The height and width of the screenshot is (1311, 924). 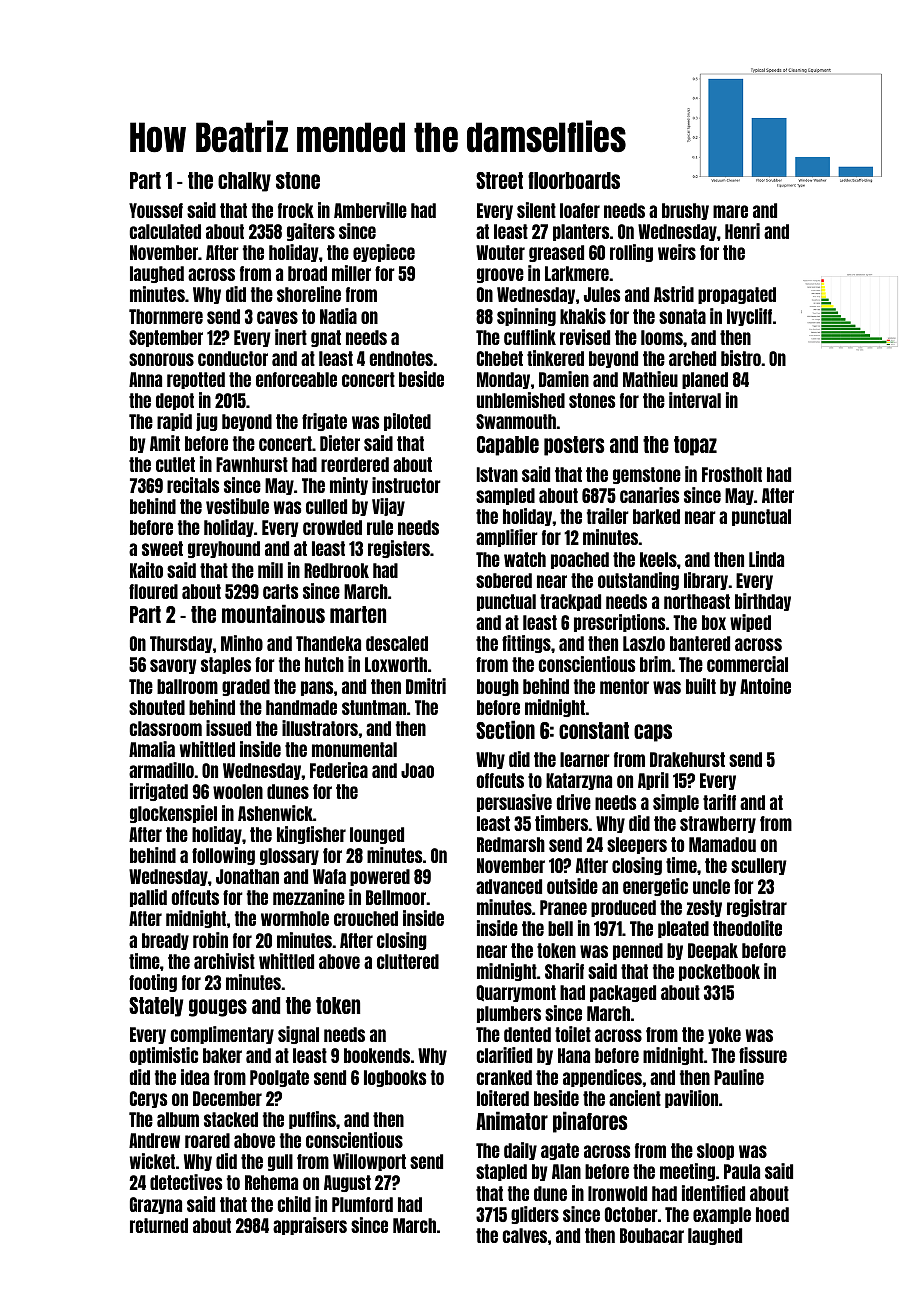 I want to click on Katarzyna, so click(x=579, y=781).
